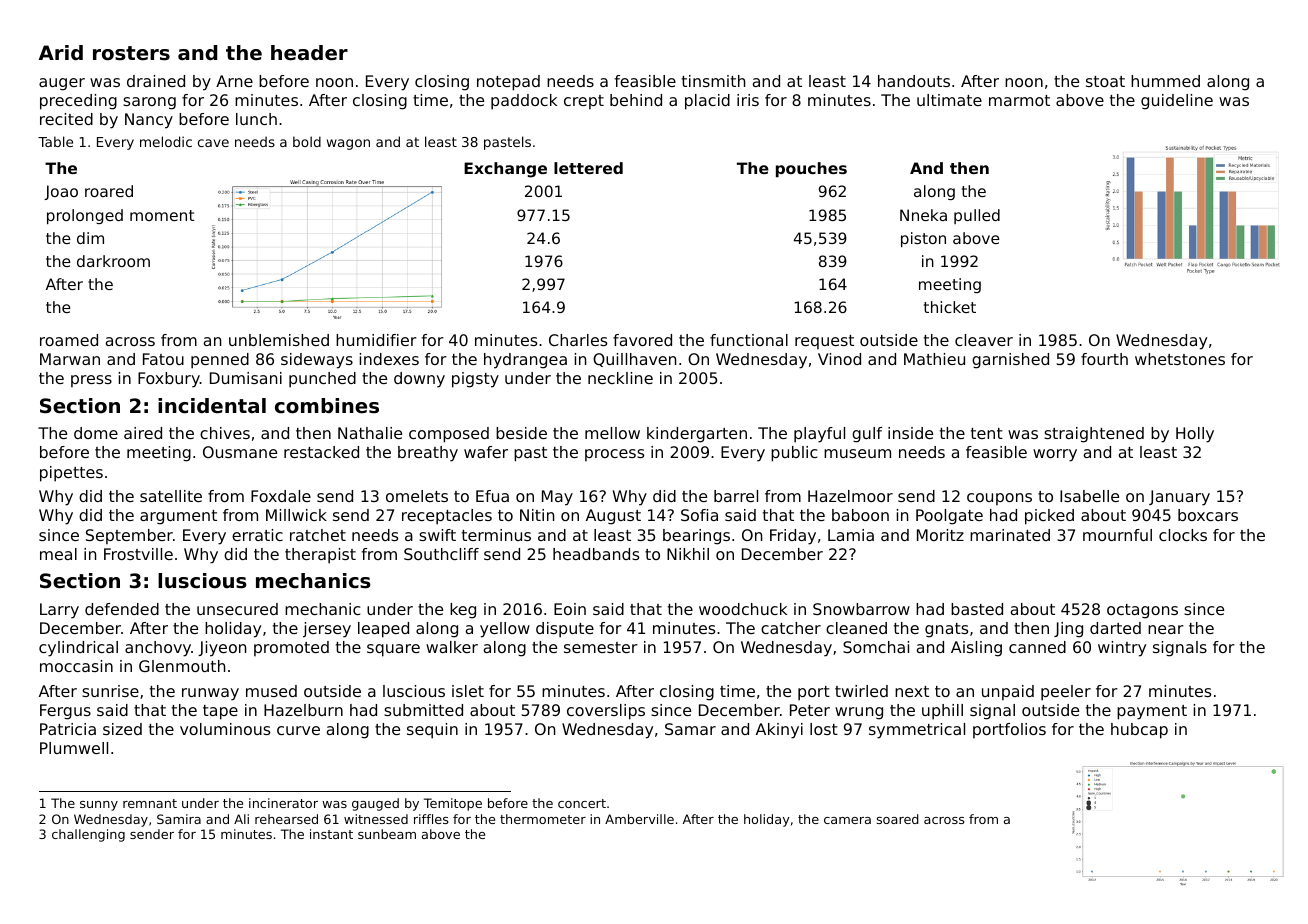 The image size is (1308, 924). I want to click on incinerator, so click(283, 803).
